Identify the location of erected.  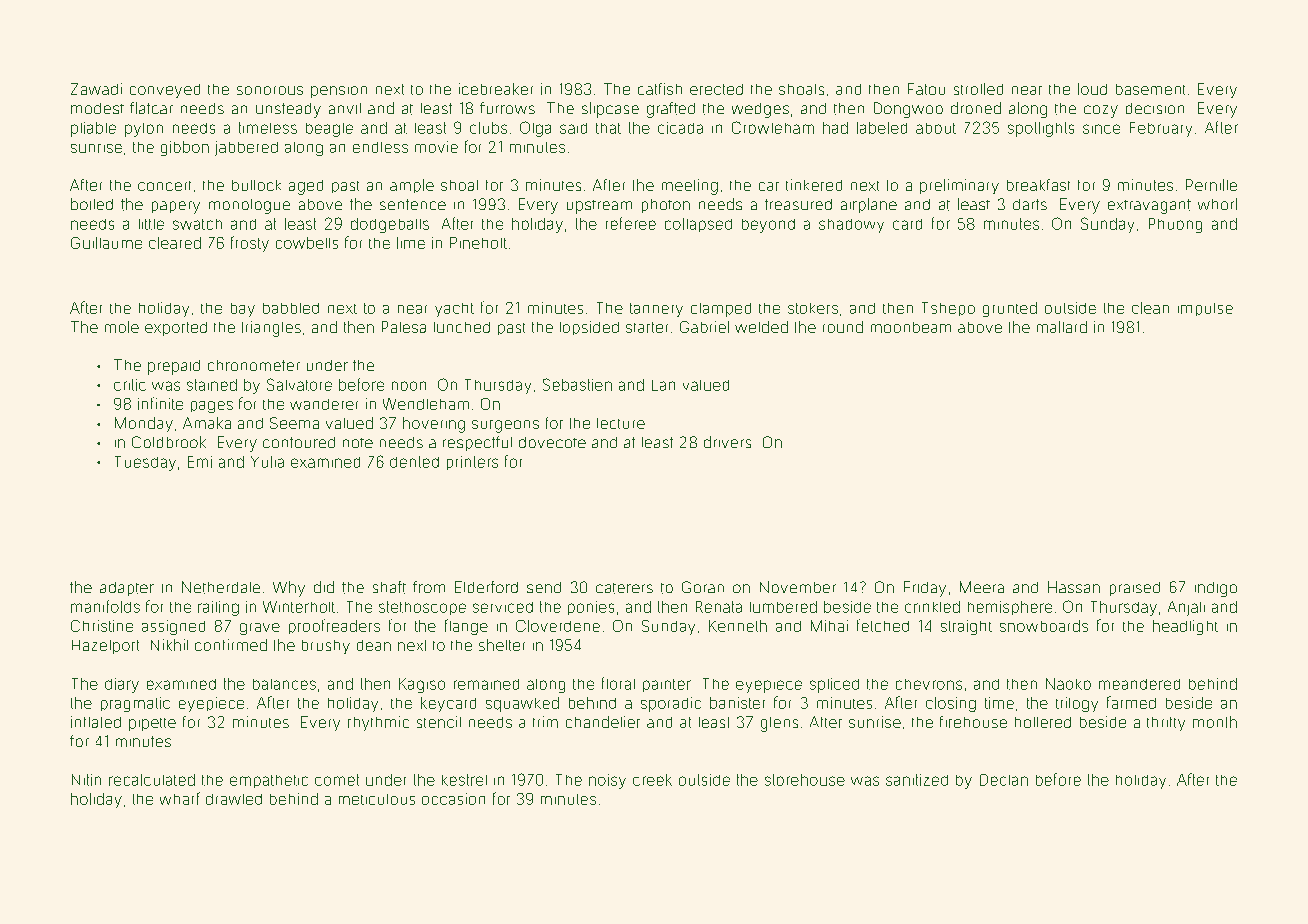
(716, 89).
